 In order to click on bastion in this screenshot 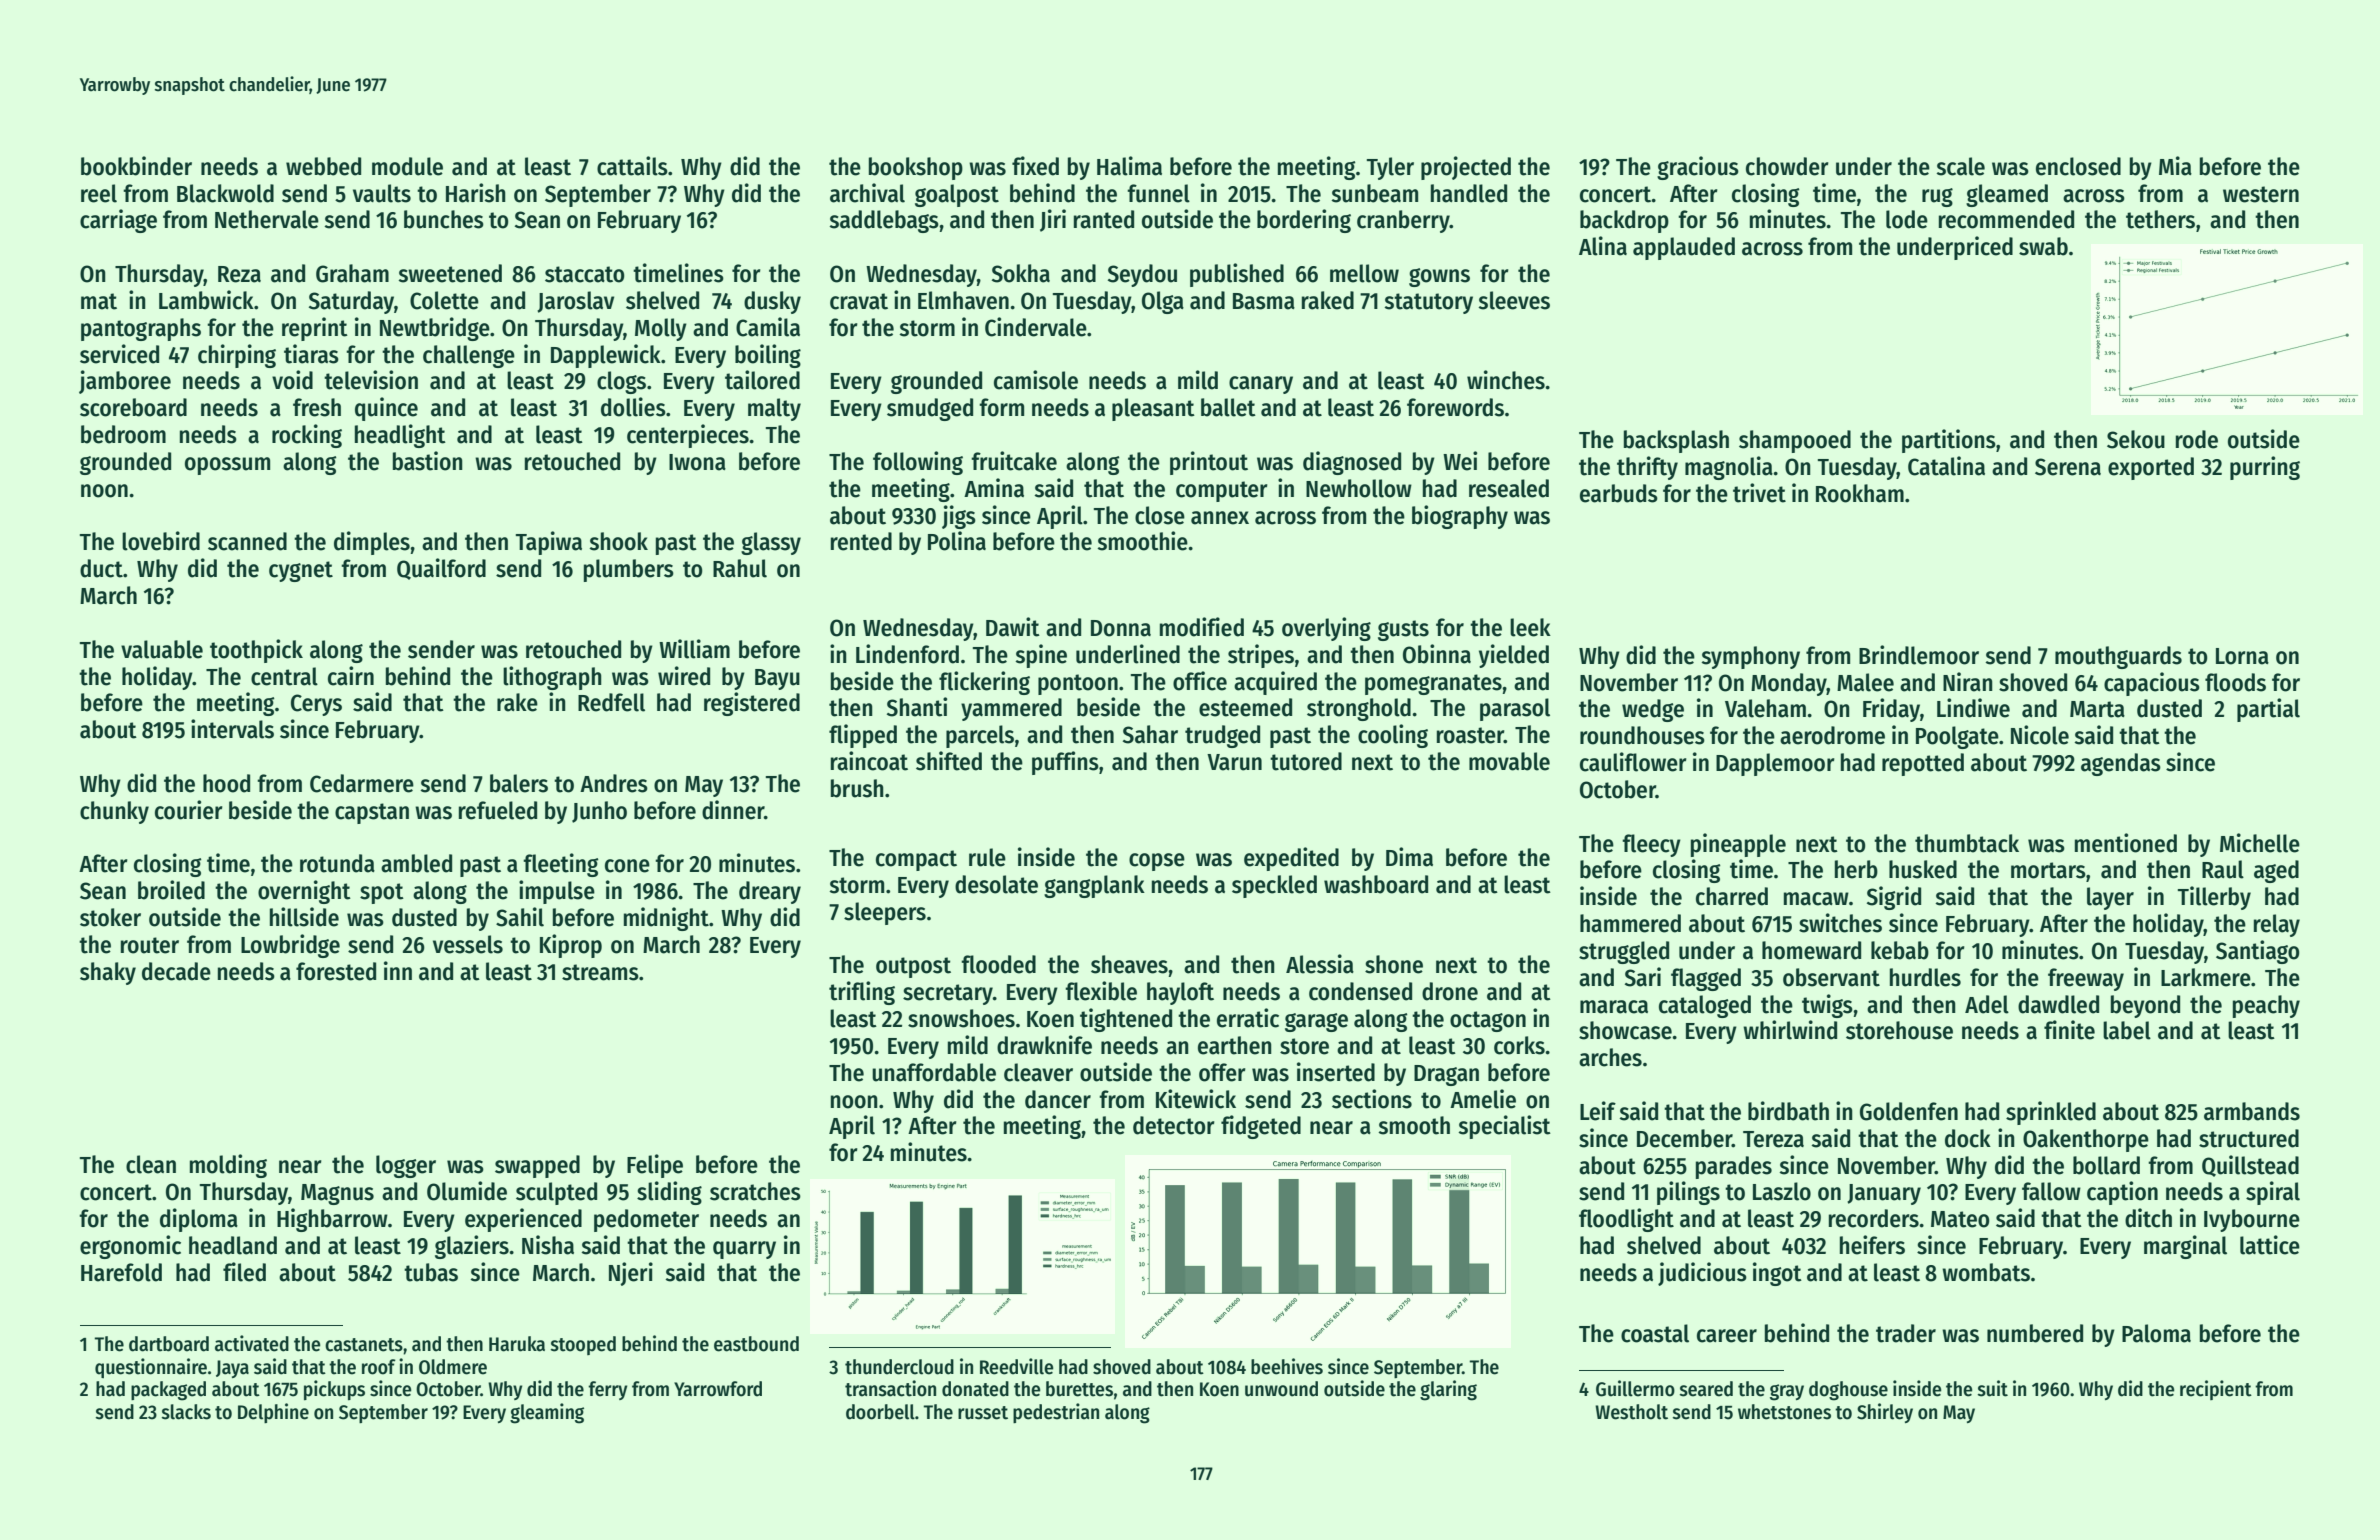, I will do `click(428, 461)`.
